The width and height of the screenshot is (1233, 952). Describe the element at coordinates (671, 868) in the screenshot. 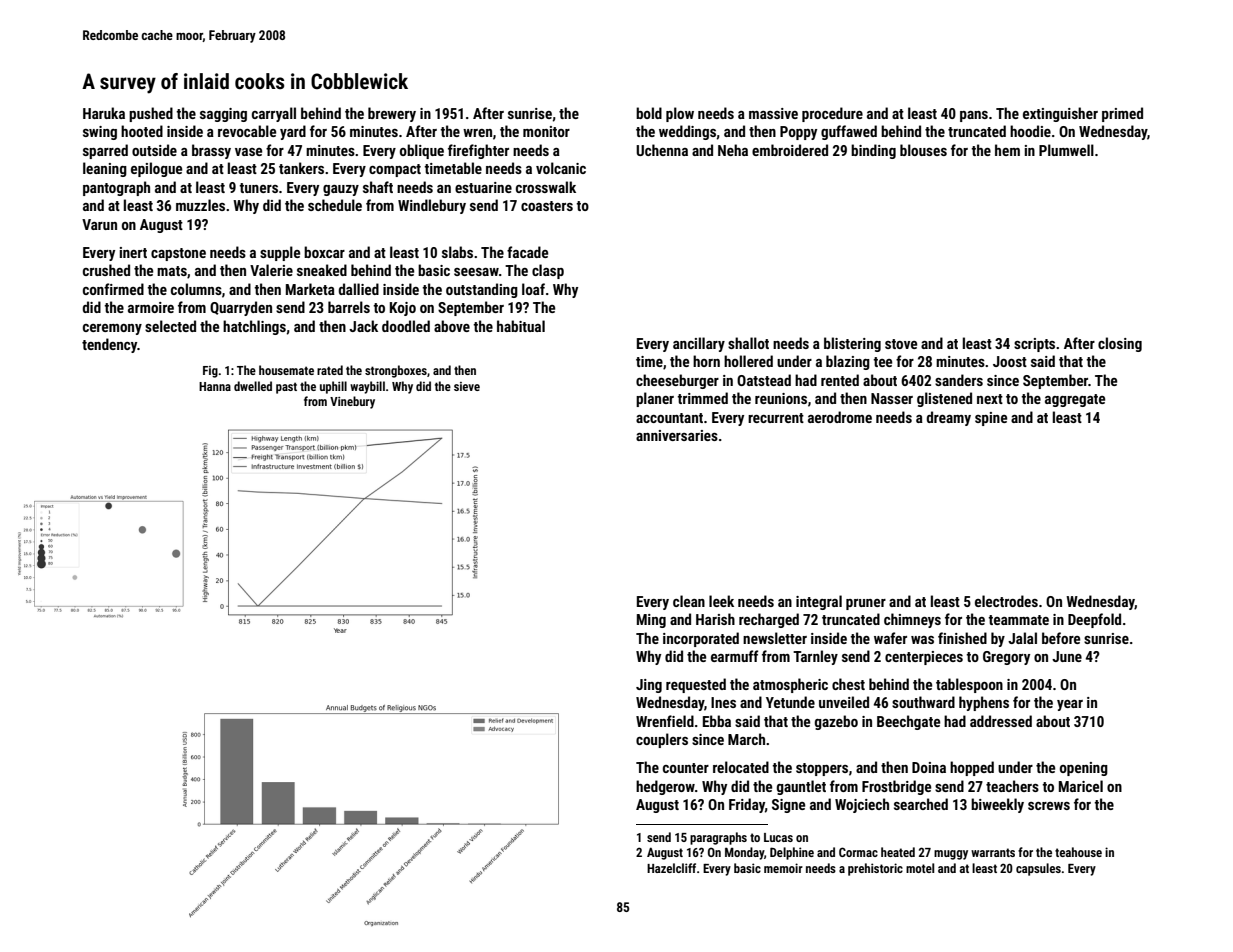

I see `Hazelcliff` at that location.
